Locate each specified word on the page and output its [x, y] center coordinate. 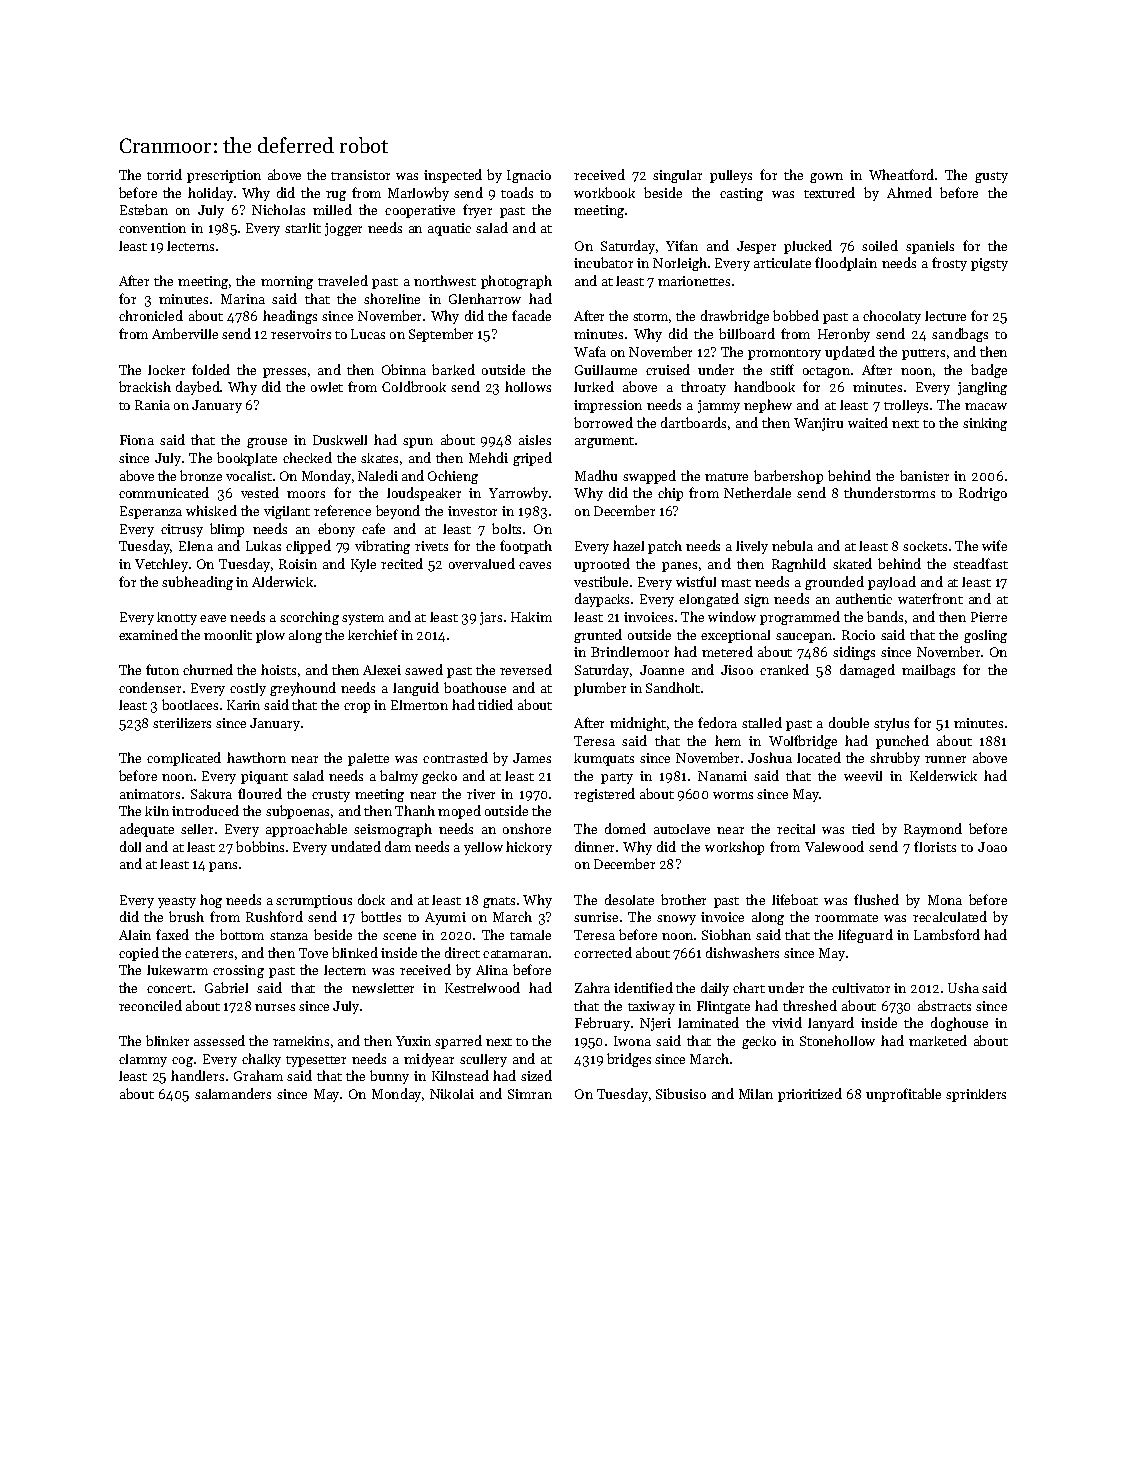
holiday [210, 194]
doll [130, 846]
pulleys [731, 176]
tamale [530, 935]
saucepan [804, 638]
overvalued [482, 563]
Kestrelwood [482, 987]
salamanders [233, 1093]
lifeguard [865, 936]
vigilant [287, 512]
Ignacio [529, 176]
